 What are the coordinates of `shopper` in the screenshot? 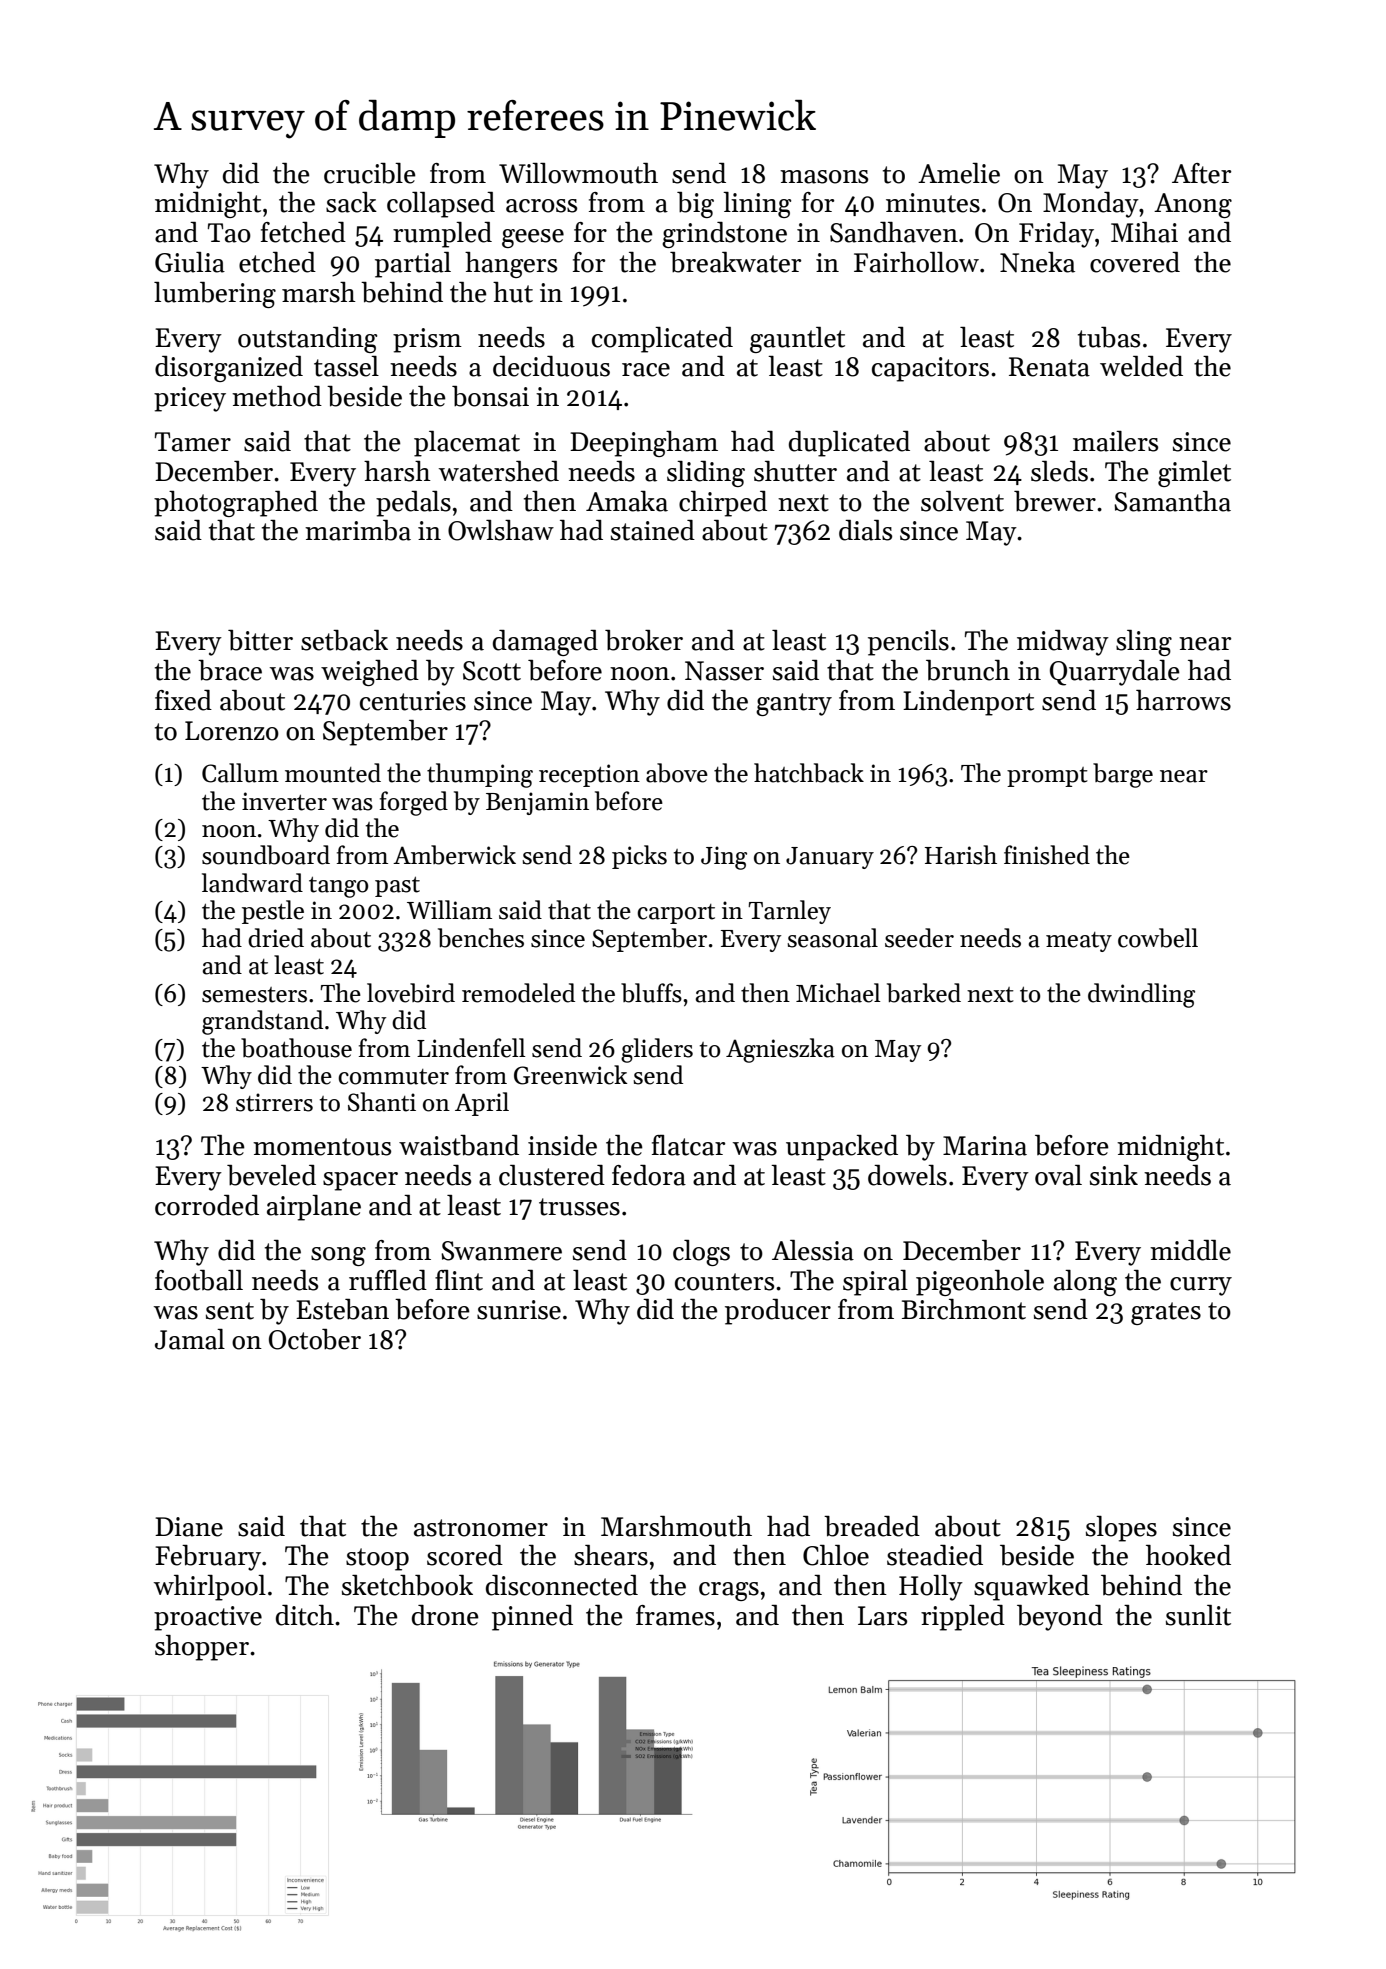 It's located at (202, 1648).
